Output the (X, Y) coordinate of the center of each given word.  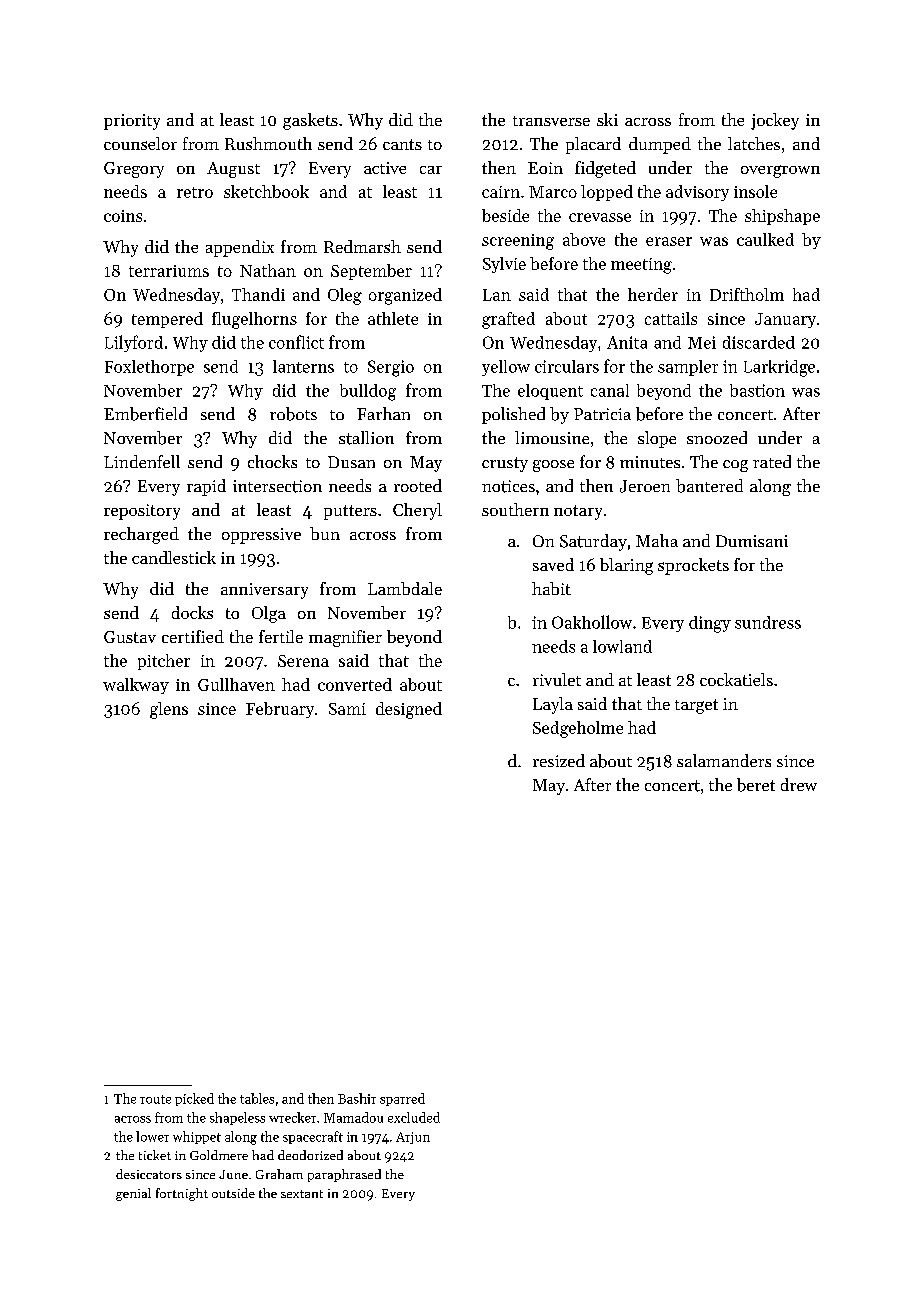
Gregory (134, 170)
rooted (418, 485)
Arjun (413, 1138)
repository (142, 512)
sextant (302, 1194)
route (155, 1099)
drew (799, 784)
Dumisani (752, 541)
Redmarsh (362, 246)
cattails (671, 318)
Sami (347, 709)
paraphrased (344, 1175)
